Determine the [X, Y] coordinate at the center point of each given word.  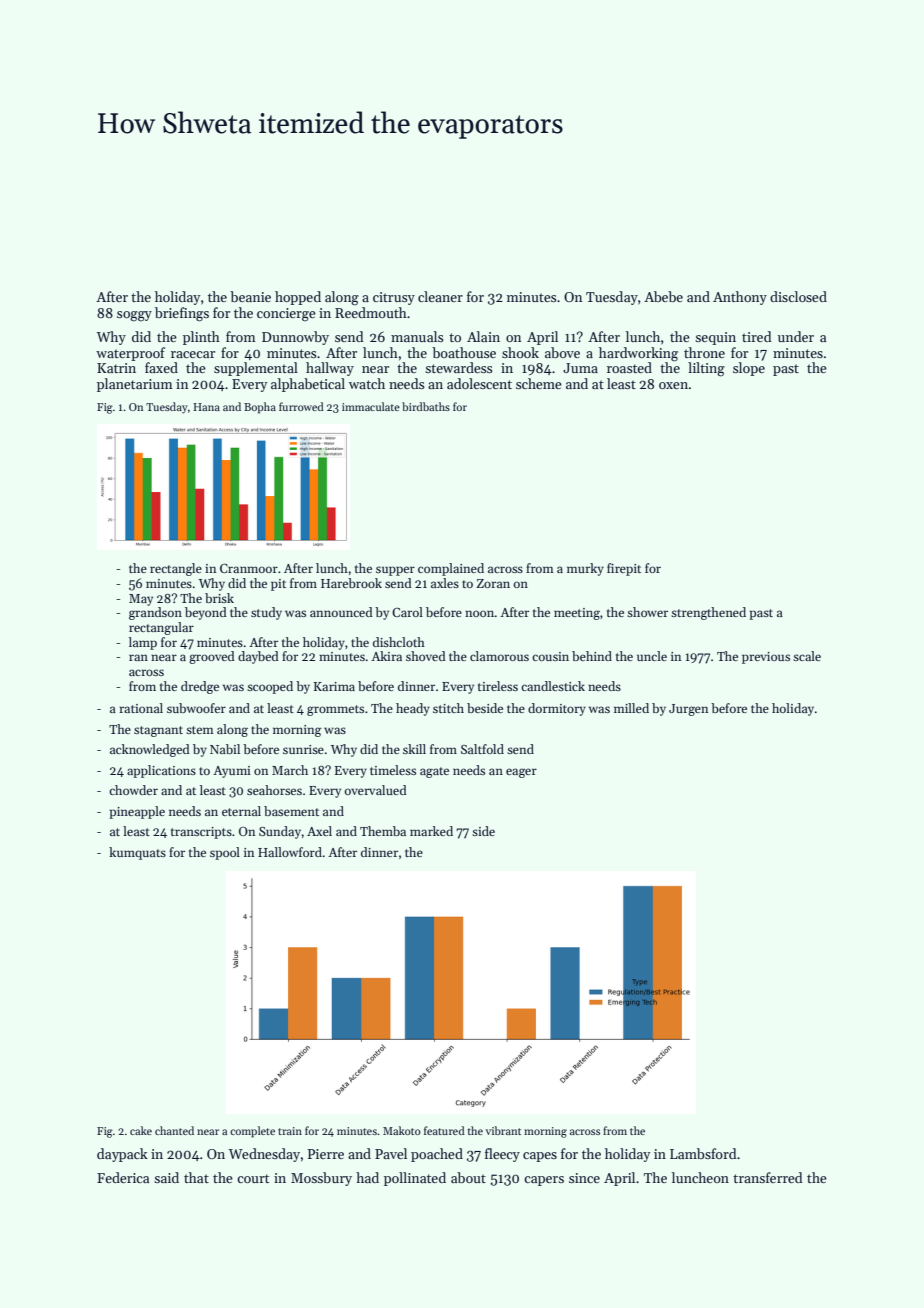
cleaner [440, 296]
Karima [334, 686]
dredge [200, 687]
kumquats [137, 853]
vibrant [503, 1130]
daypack [122, 1155]
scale [807, 656]
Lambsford [703, 1153]
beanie [250, 296]
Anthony [740, 298]
